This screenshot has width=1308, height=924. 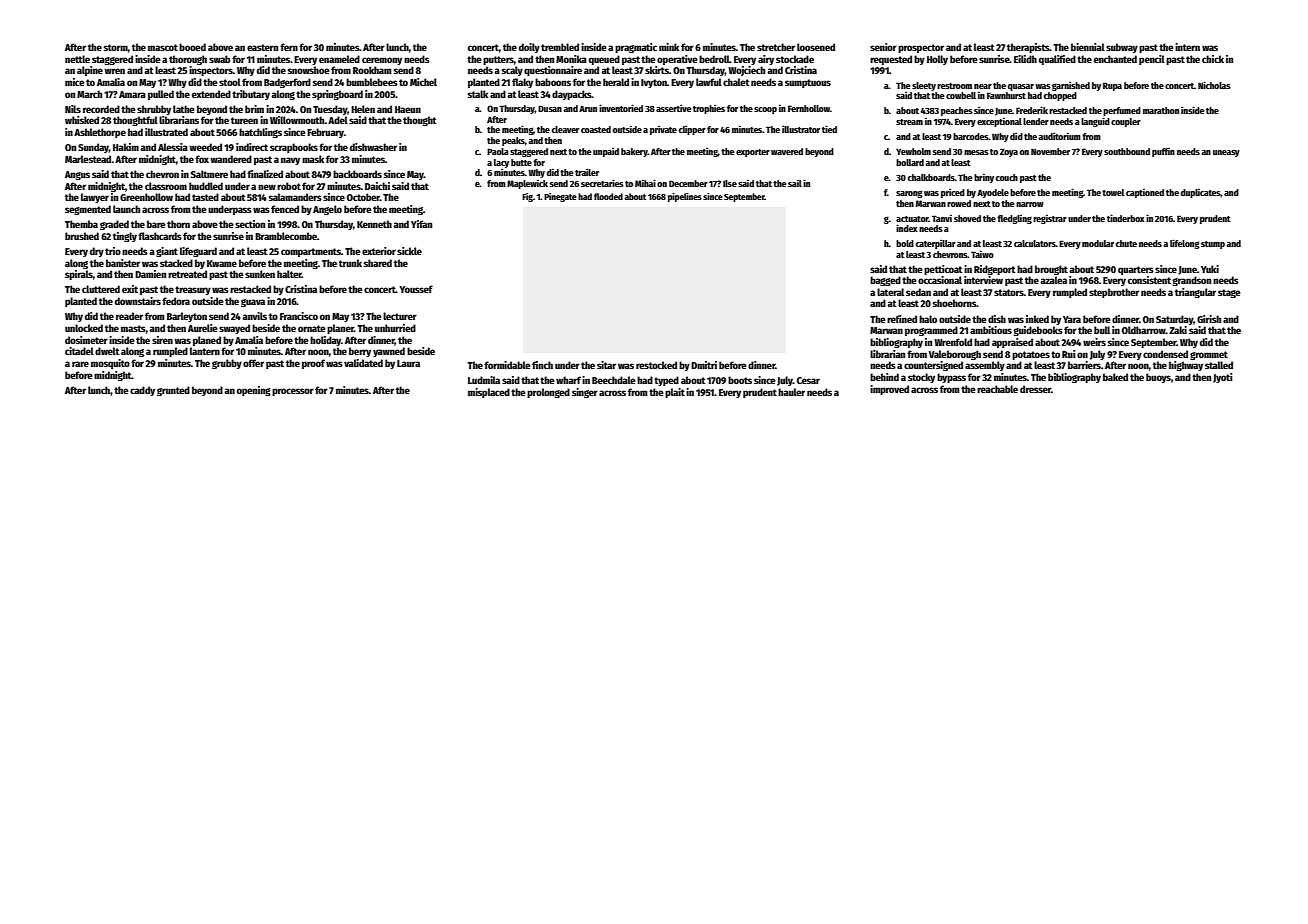 I want to click on triangular, so click(x=1195, y=293).
